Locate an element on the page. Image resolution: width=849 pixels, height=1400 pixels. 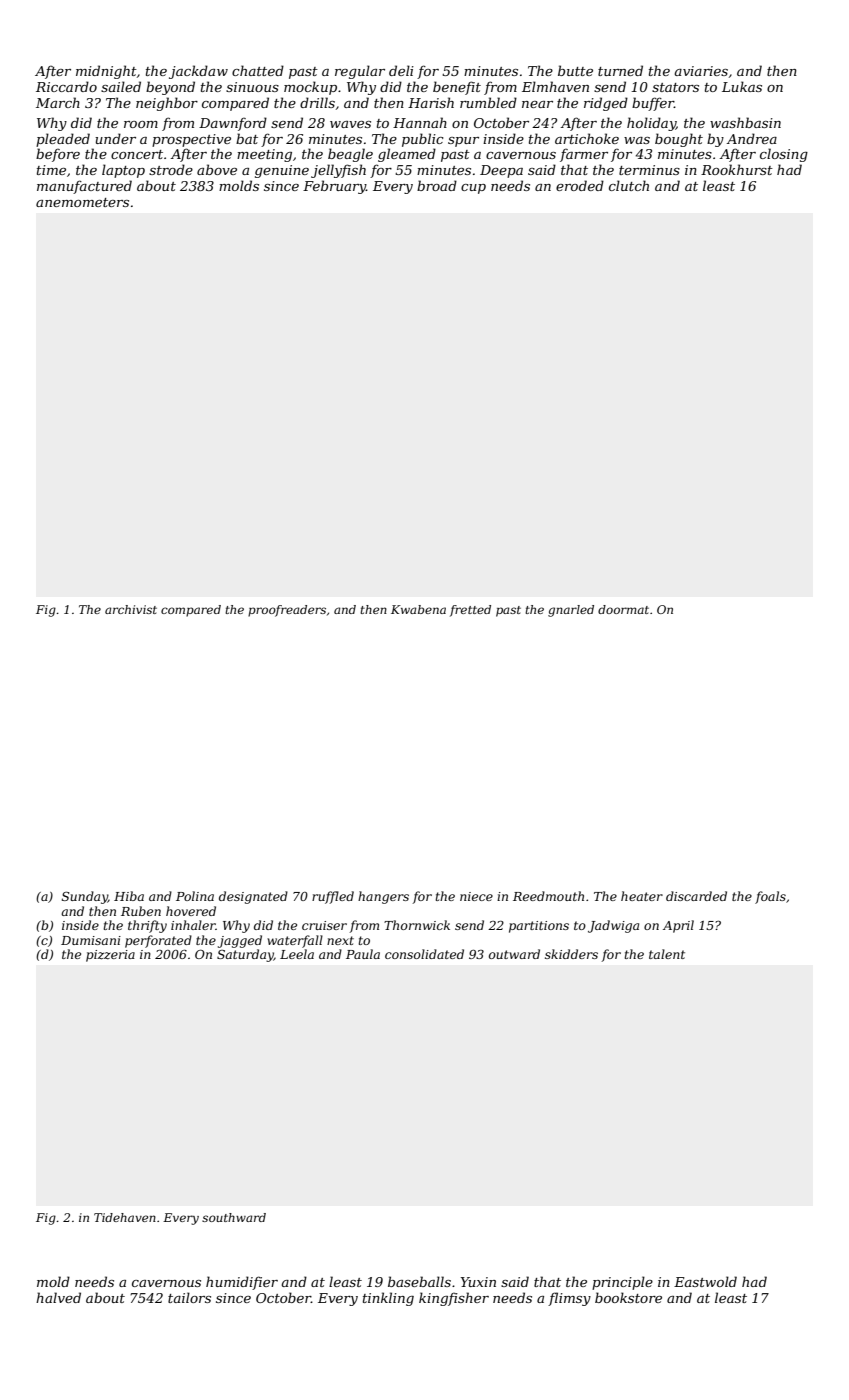
Kwabena is located at coordinates (418, 609).
